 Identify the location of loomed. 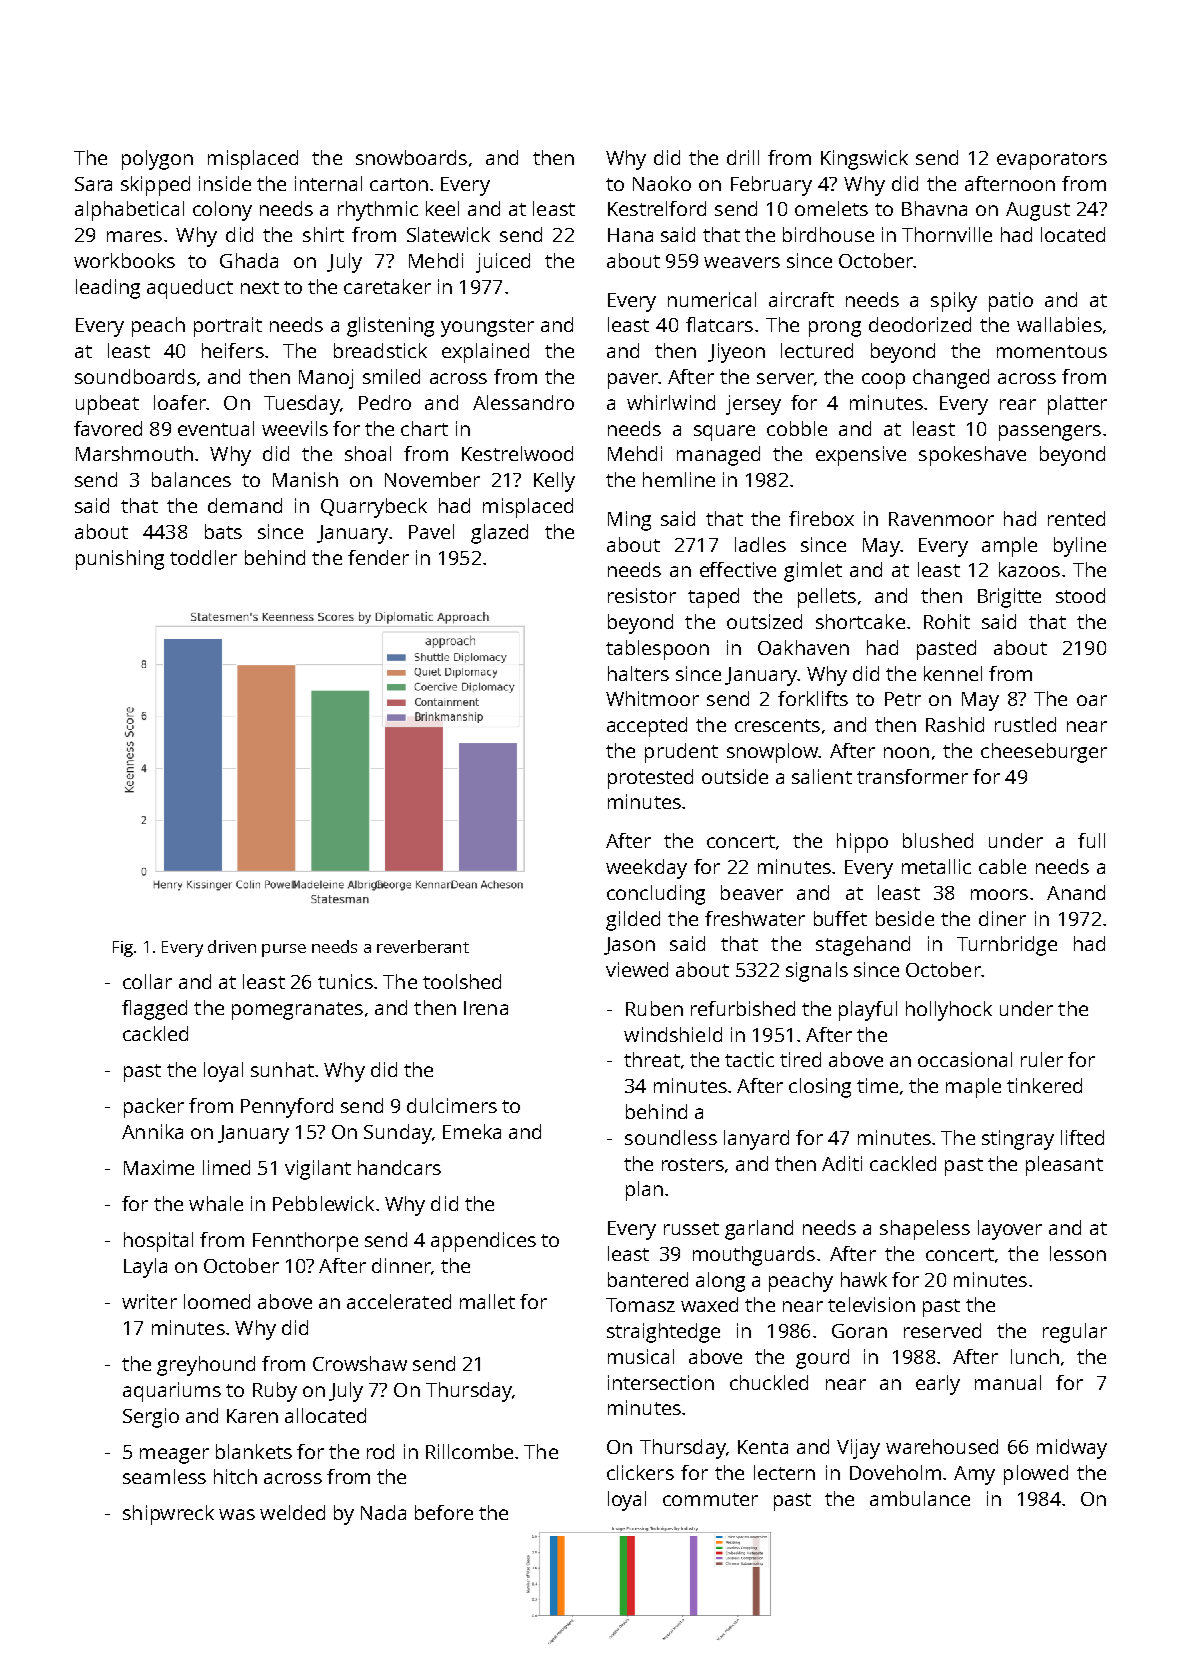
(217, 1301).
